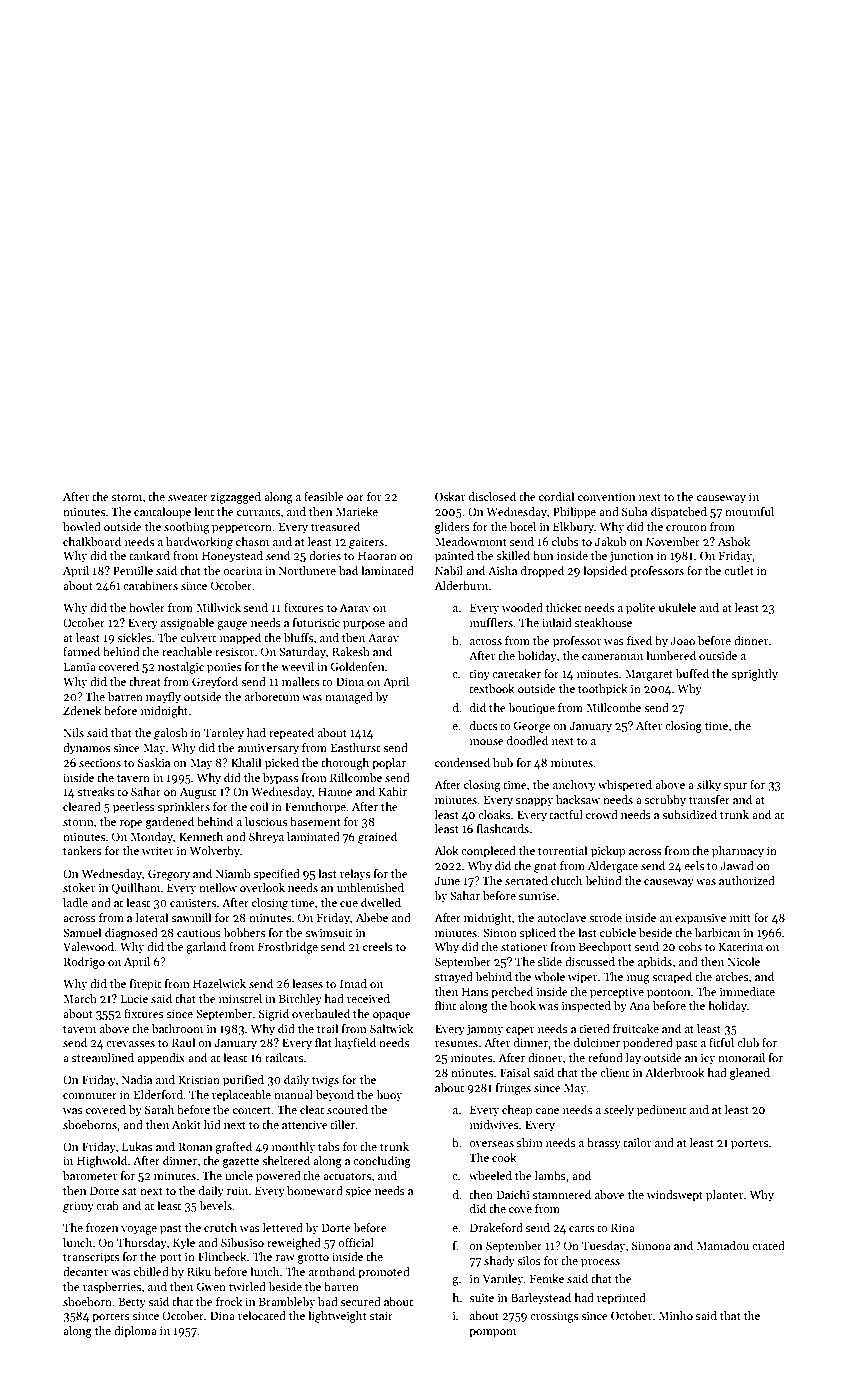 The width and height of the screenshot is (849, 1400). What do you see at coordinates (102, 1227) in the screenshot?
I see `frozen` at bounding box center [102, 1227].
